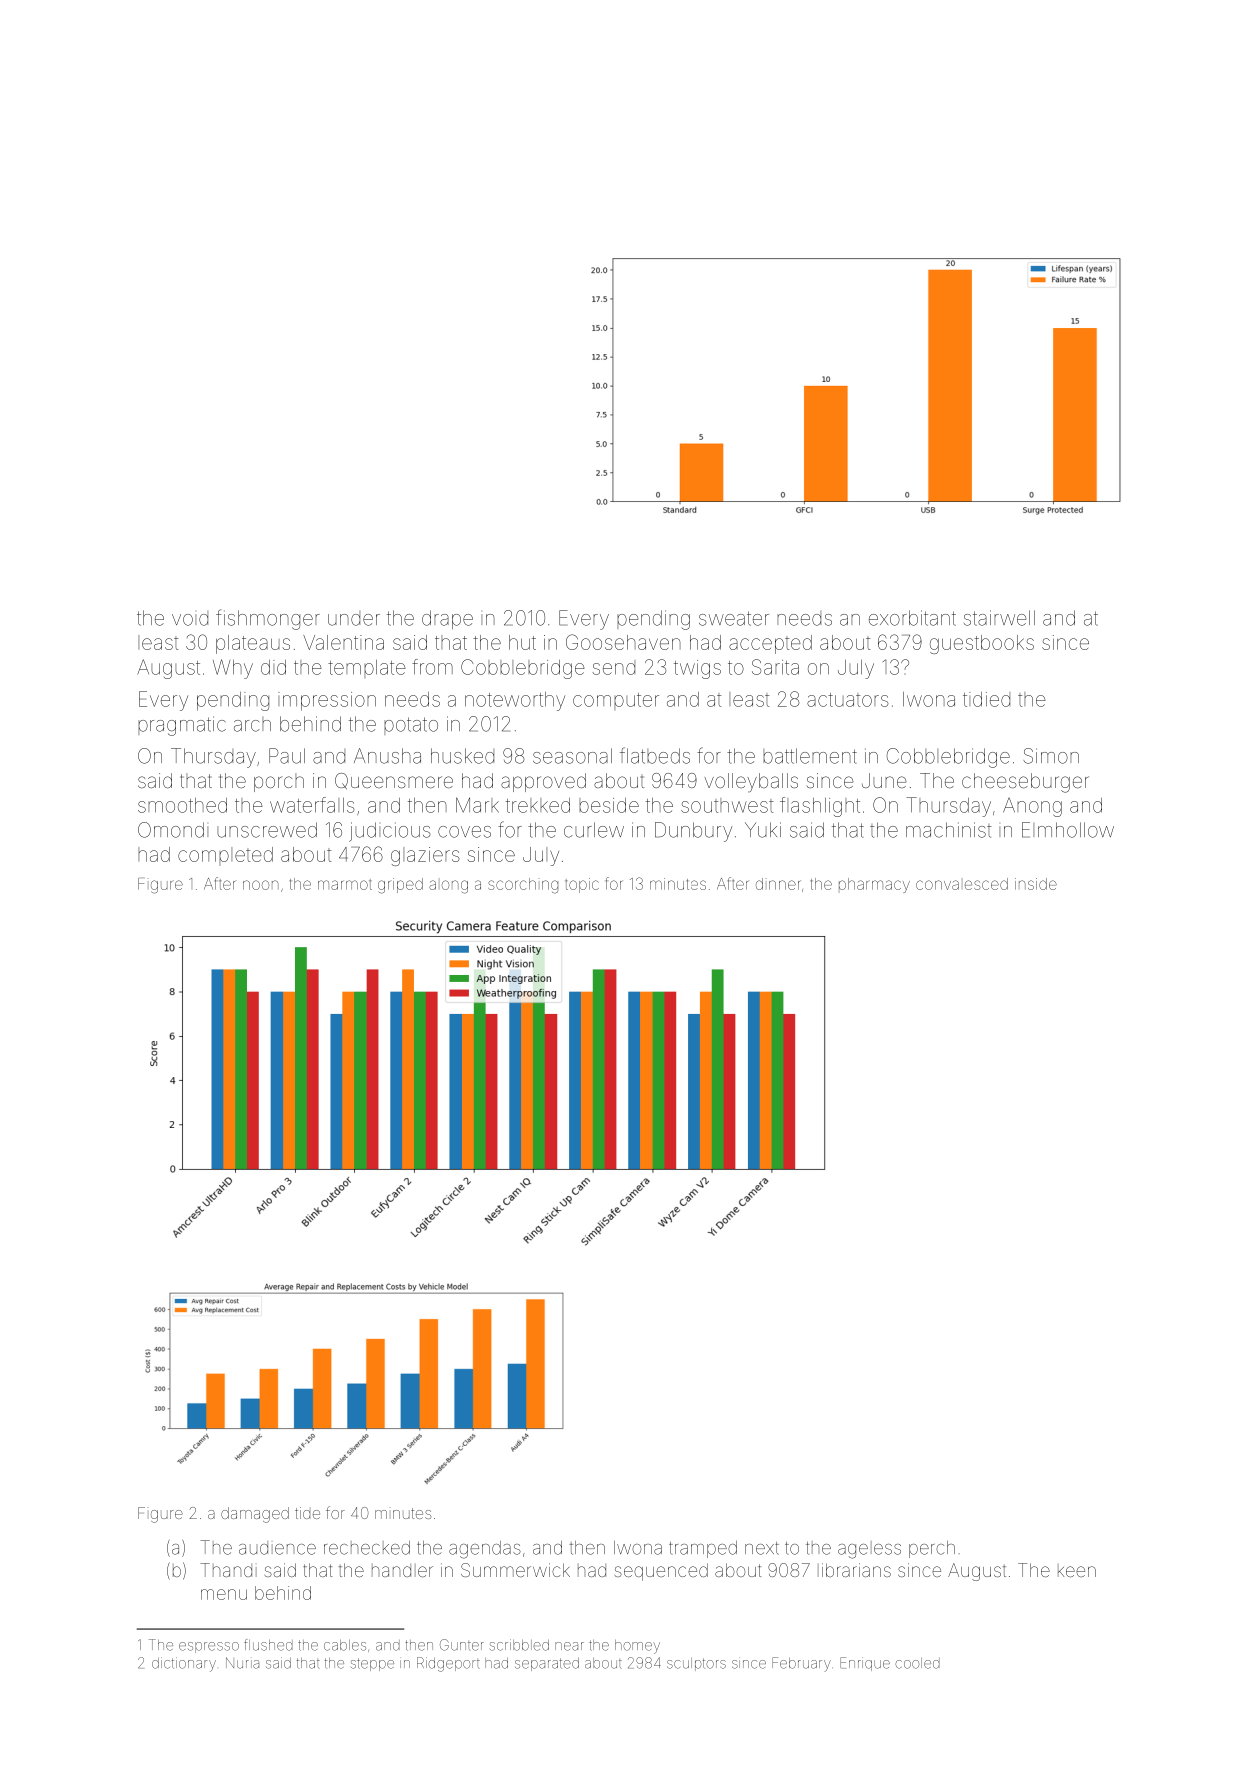 This screenshot has height=1774, width=1255. What do you see at coordinates (268, 619) in the screenshot?
I see `fishmonger` at bounding box center [268, 619].
